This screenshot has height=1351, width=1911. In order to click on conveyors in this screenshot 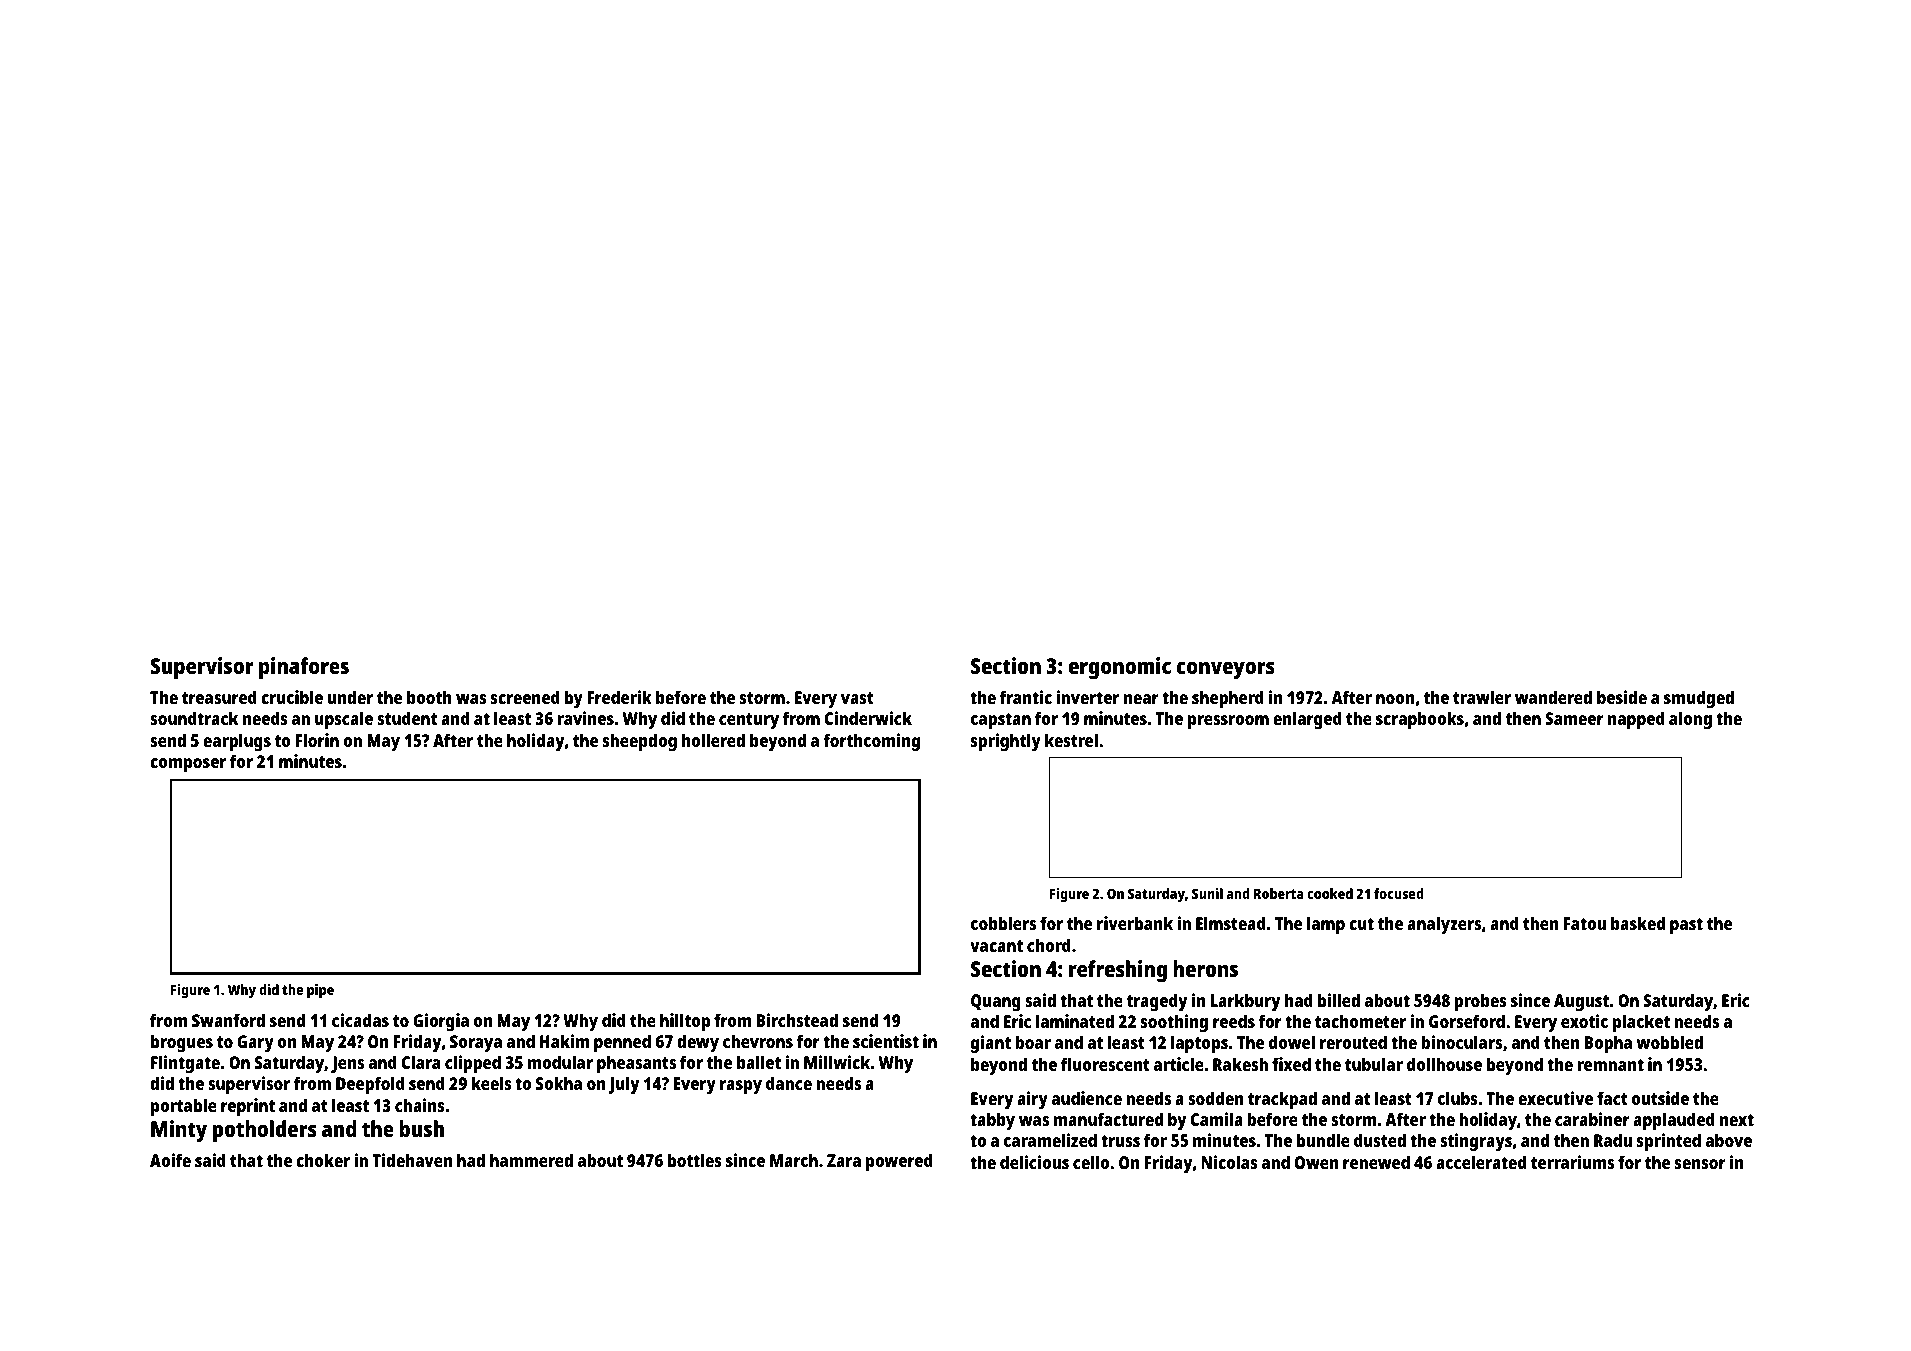, I will do `click(1226, 670)`.
